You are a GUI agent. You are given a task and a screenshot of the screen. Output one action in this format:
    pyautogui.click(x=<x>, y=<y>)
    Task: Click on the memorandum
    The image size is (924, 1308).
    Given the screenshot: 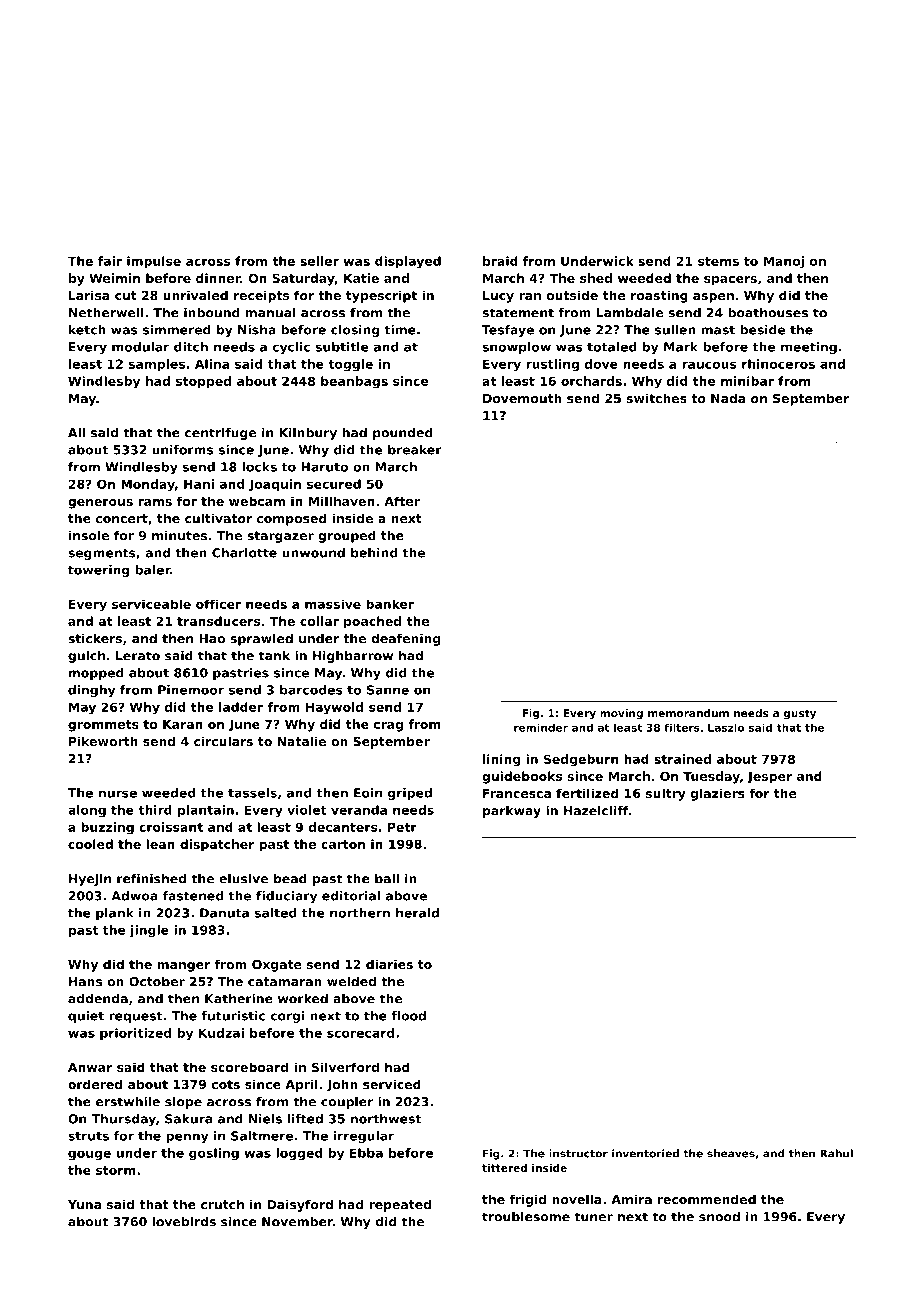 What is the action you would take?
    pyautogui.click(x=688, y=713)
